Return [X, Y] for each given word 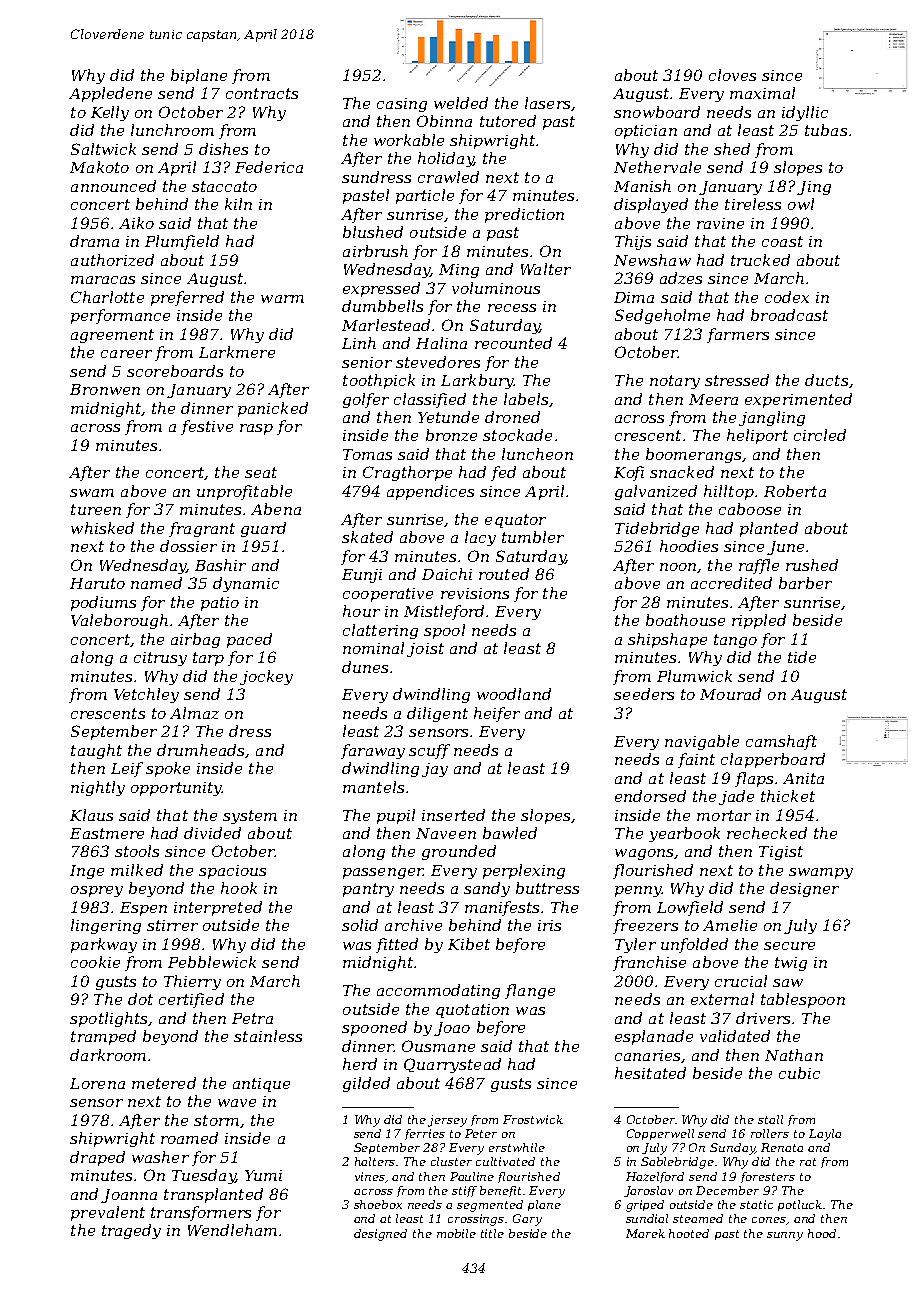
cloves [732, 75]
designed [380, 1235]
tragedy [131, 1231]
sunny [785, 1236]
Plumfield [182, 242]
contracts [262, 93]
